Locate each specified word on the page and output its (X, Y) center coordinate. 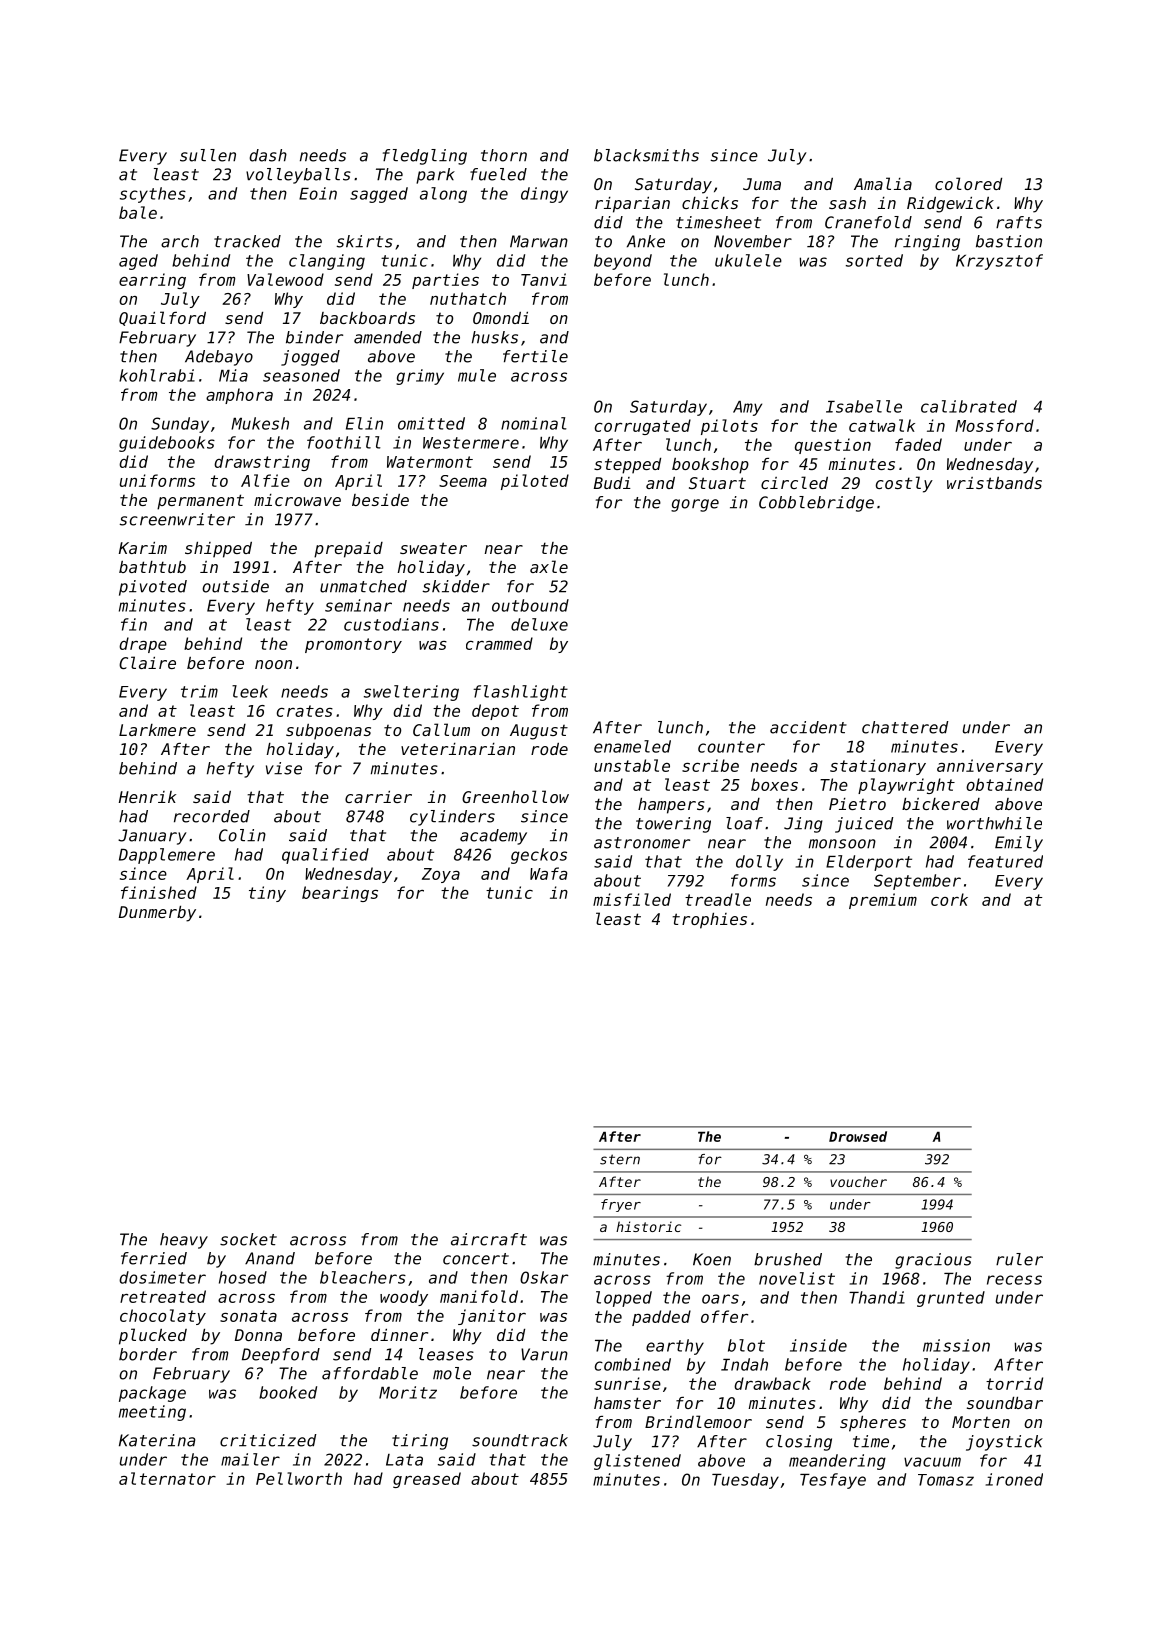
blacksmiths (646, 155)
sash (847, 203)
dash (268, 155)
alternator (167, 1478)
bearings (340, 894)
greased (427, 1480)
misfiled (632, 899)
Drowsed (858, 1136)
